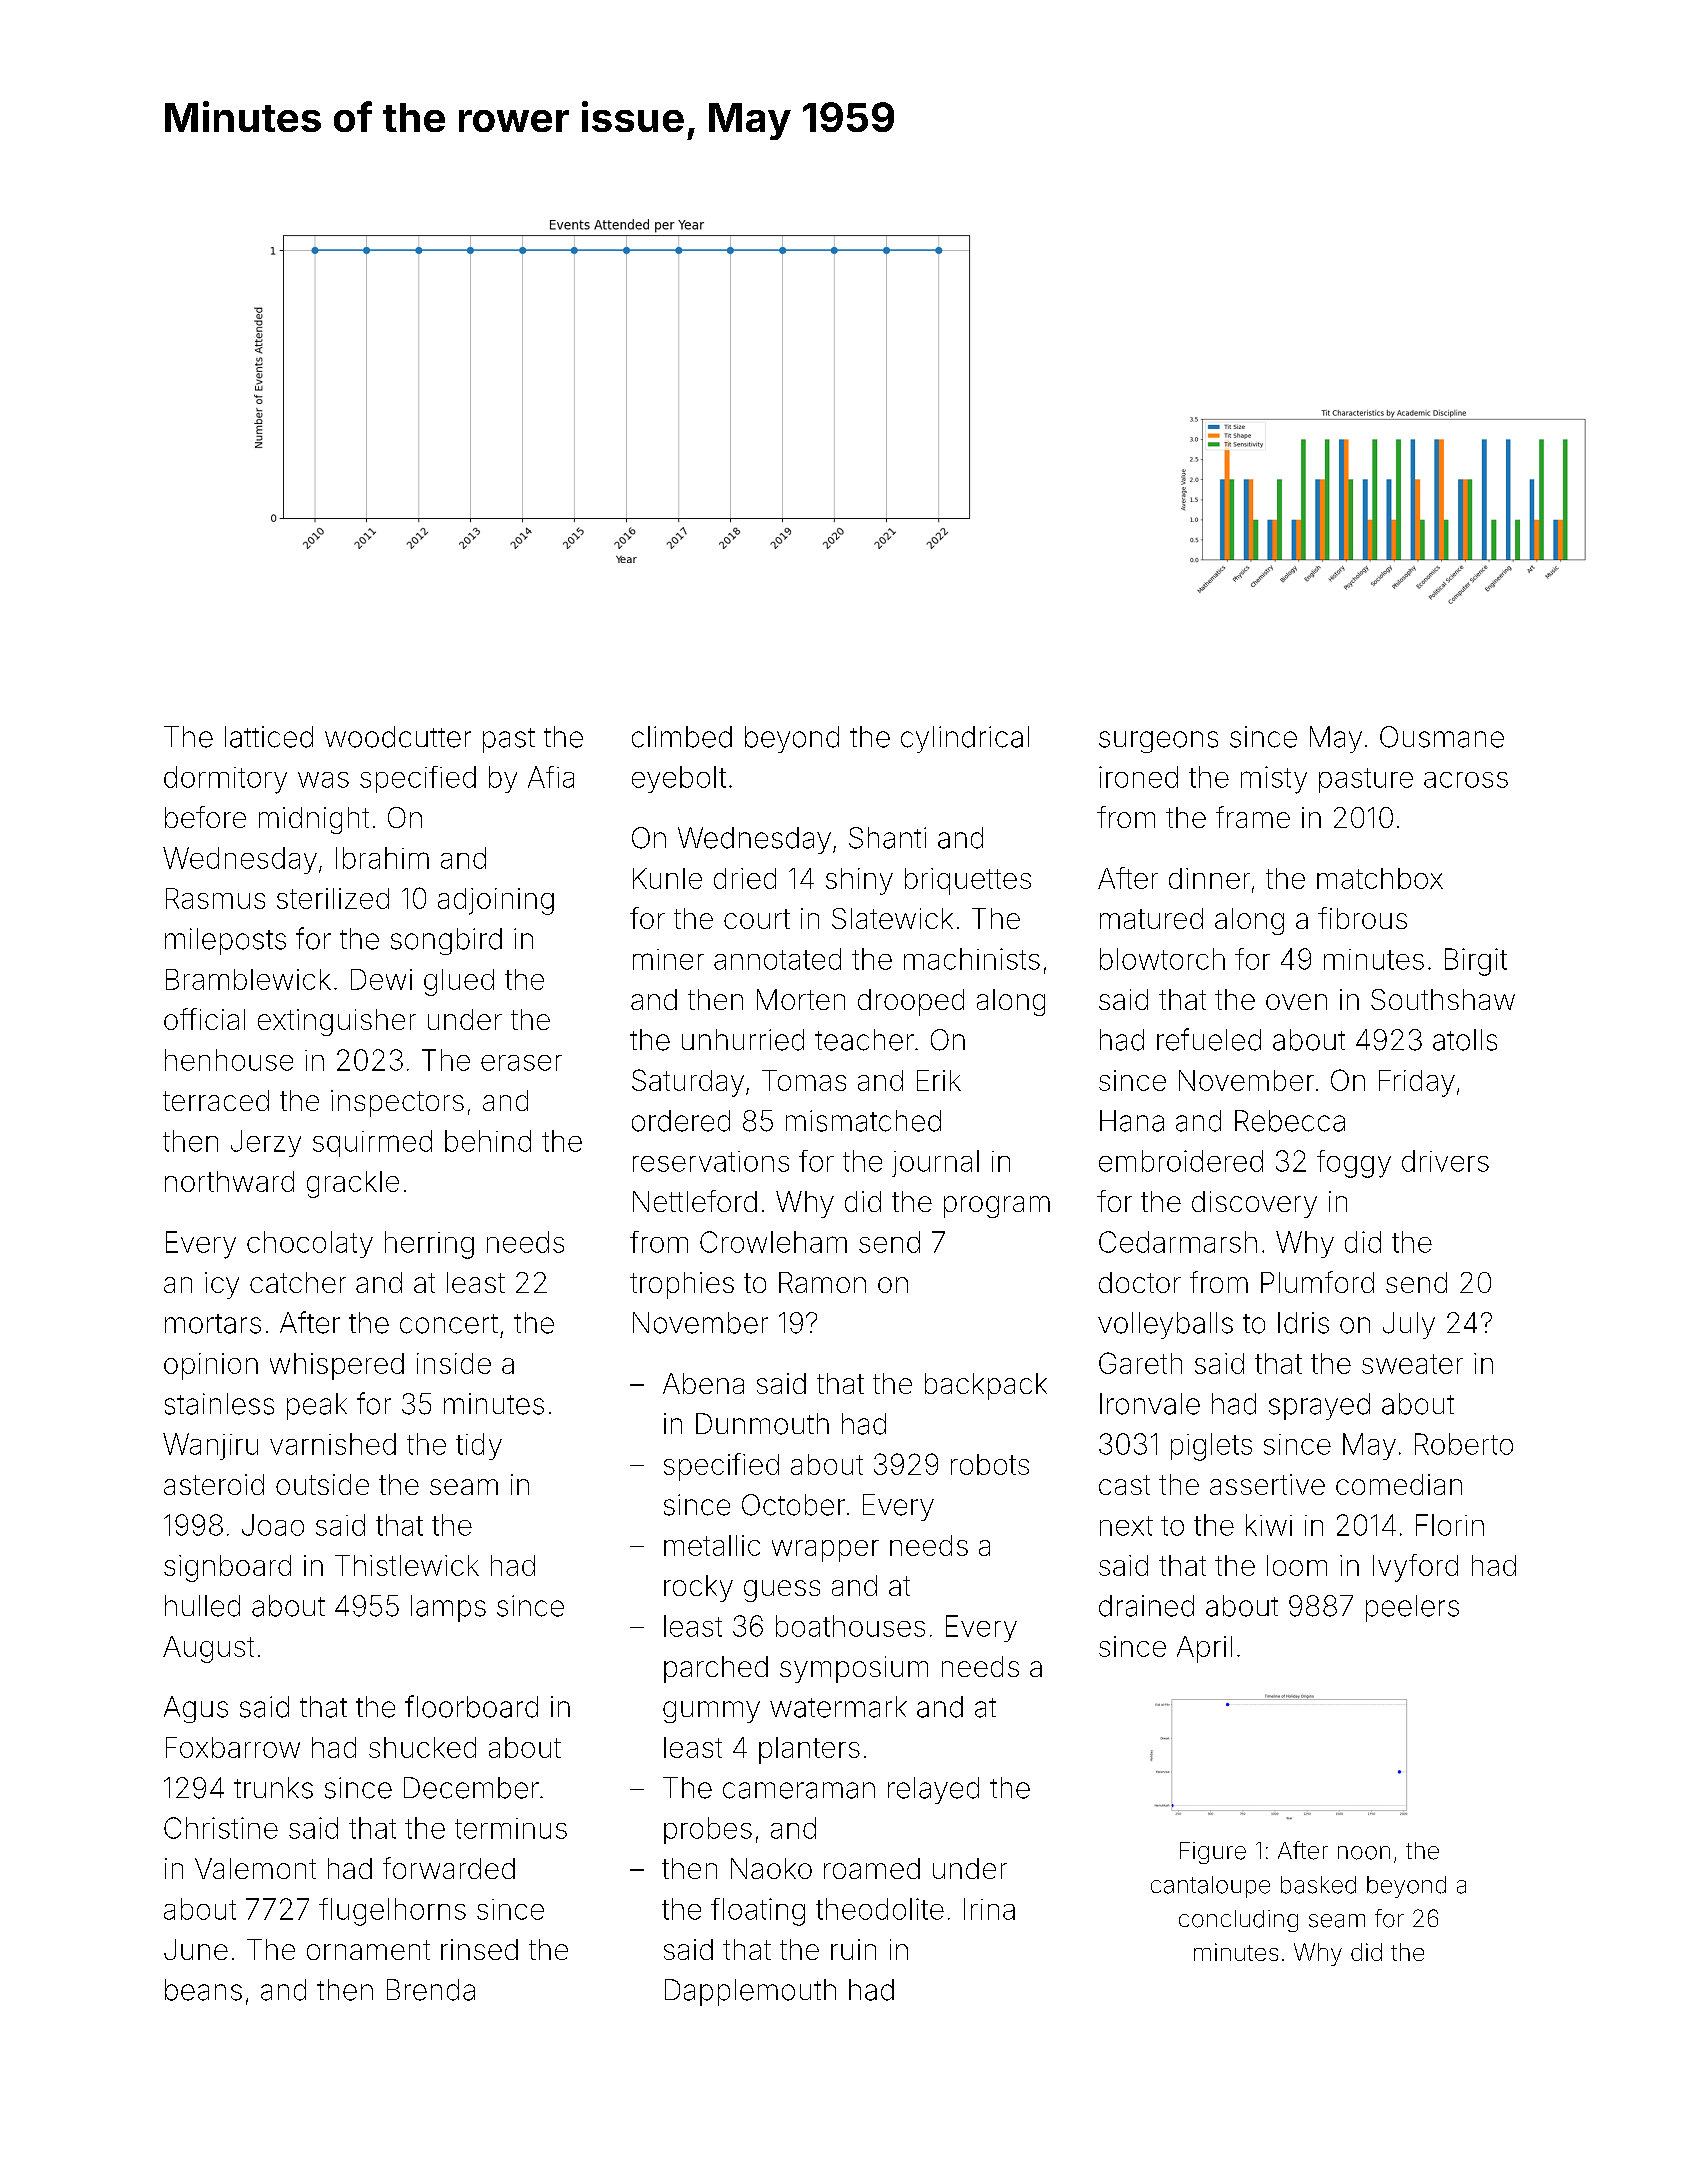 The width and height of the image is (1683, 2178). What do you see at coordinates (496, 901) in the image?
I see `adjoining` at bounding box center [496, 901].
